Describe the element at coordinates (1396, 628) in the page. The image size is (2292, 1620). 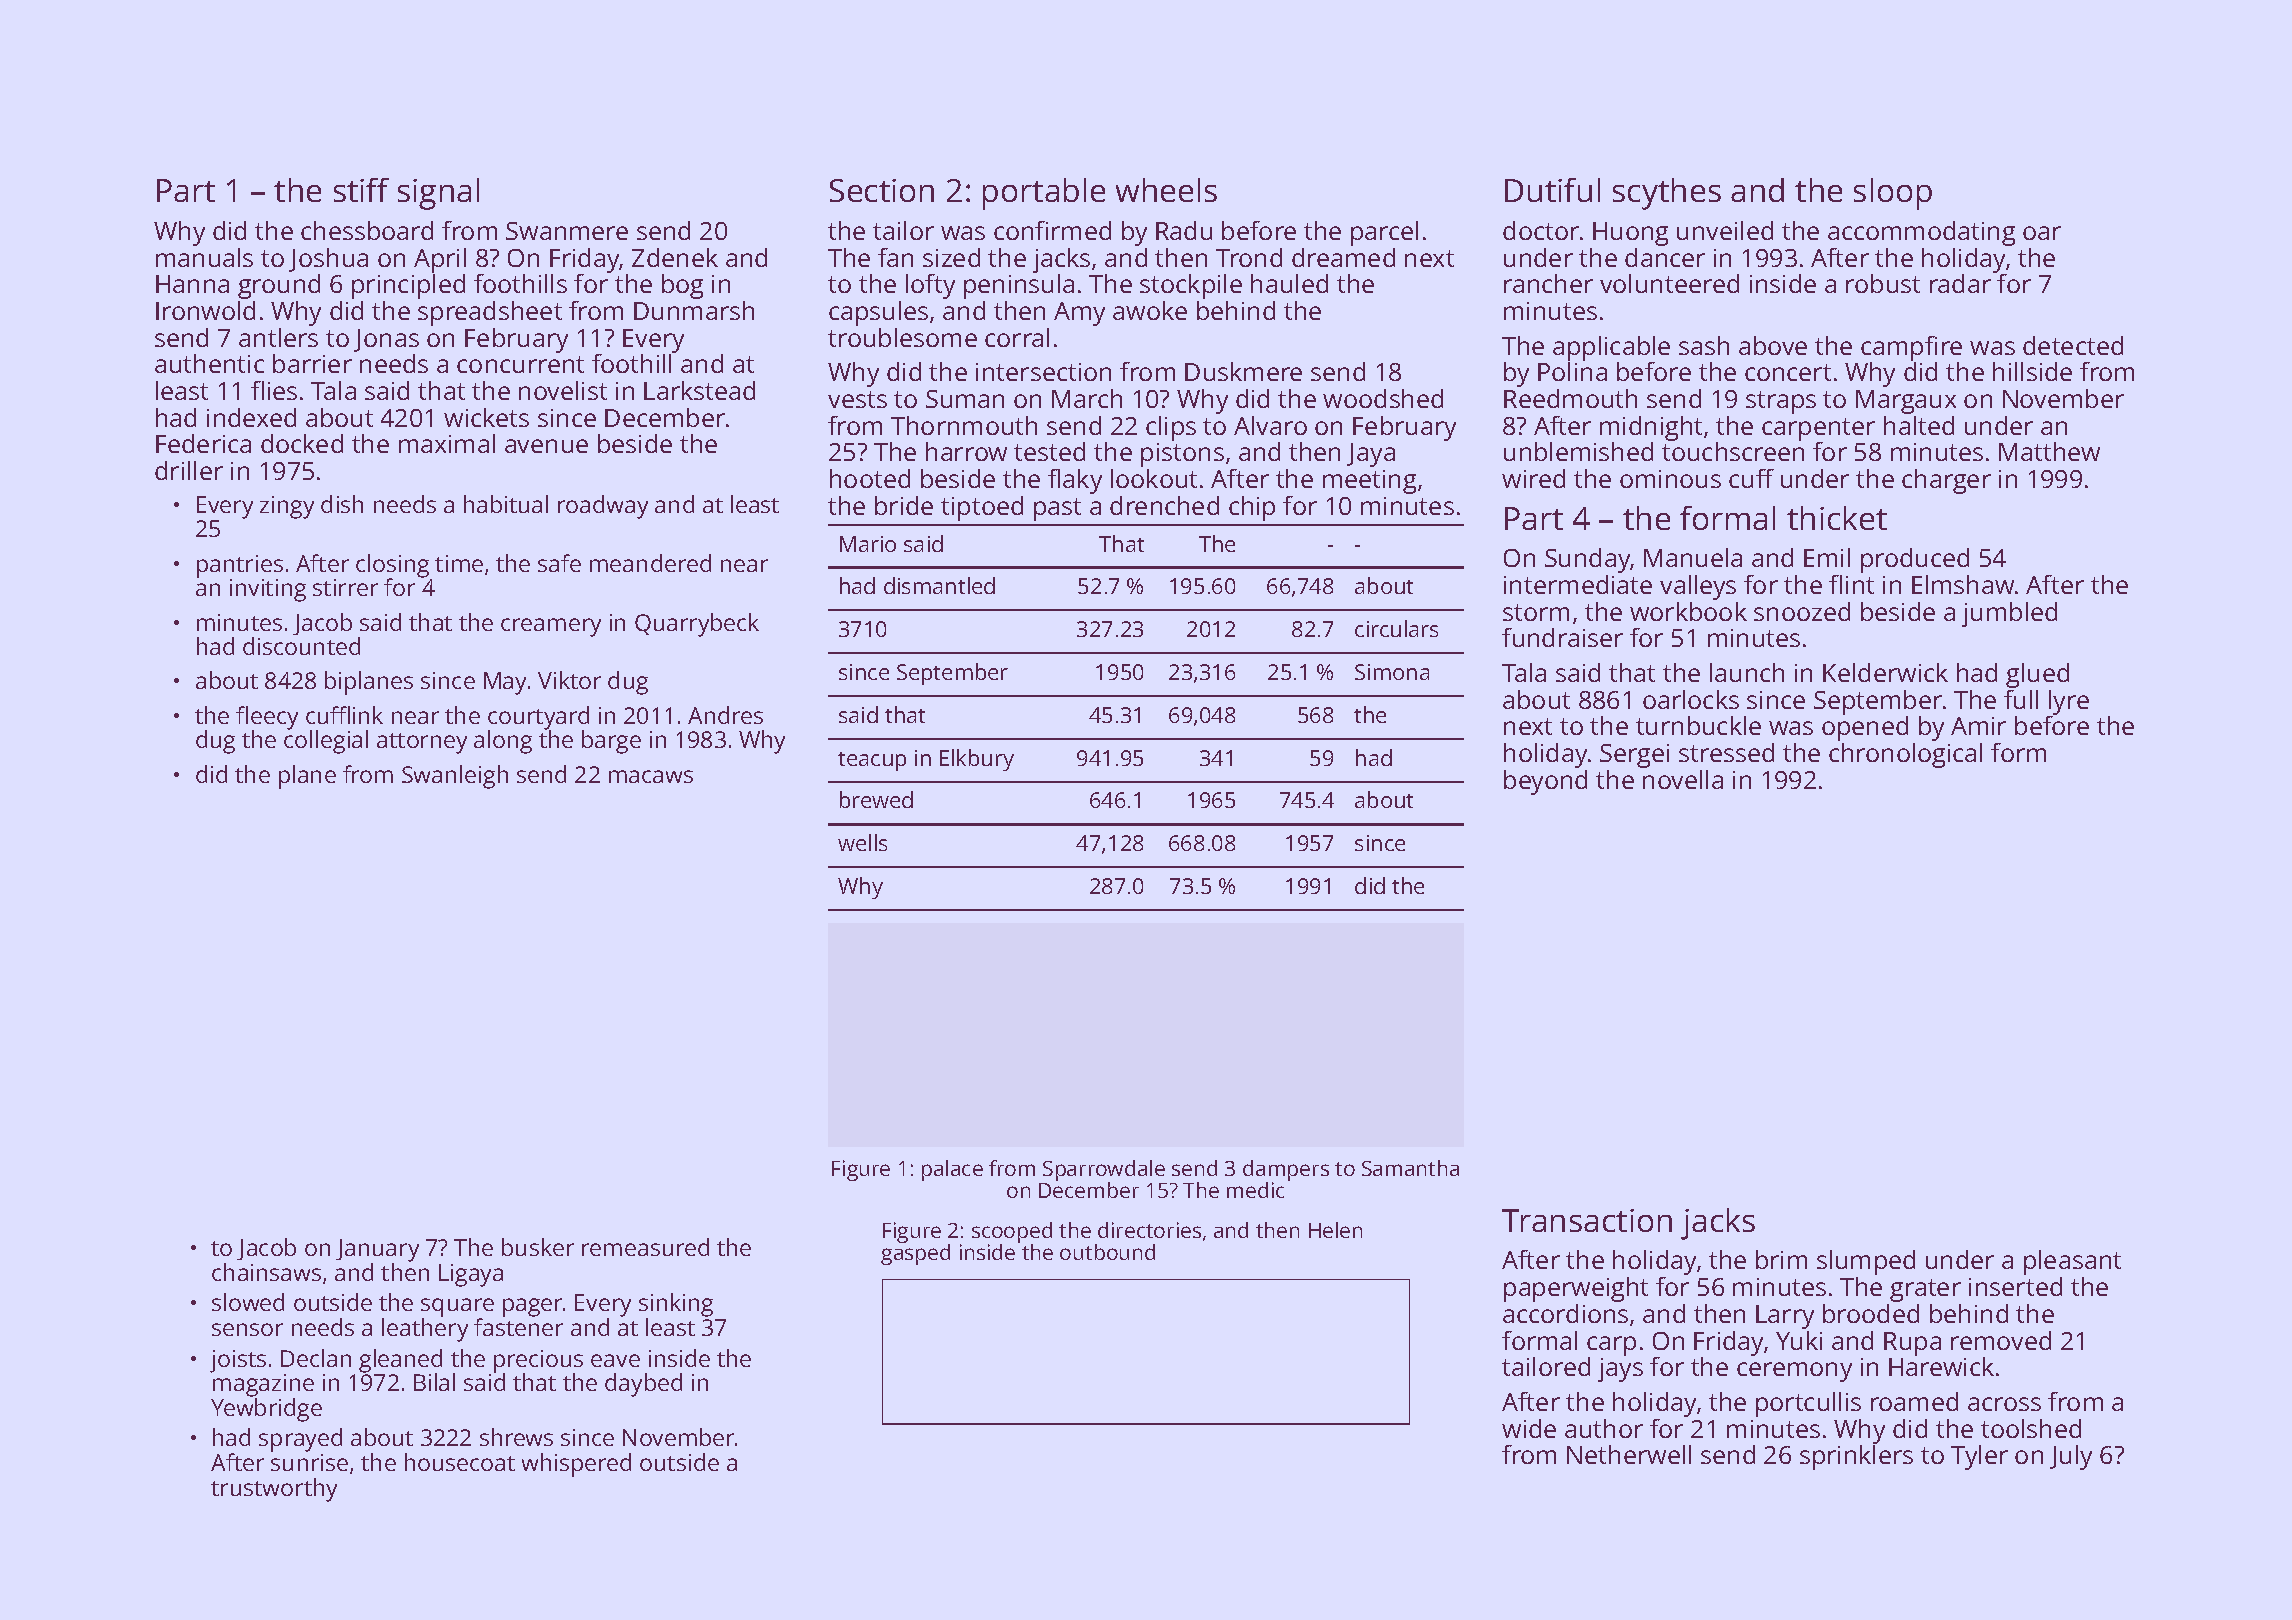
I see `circulars` at that location.
